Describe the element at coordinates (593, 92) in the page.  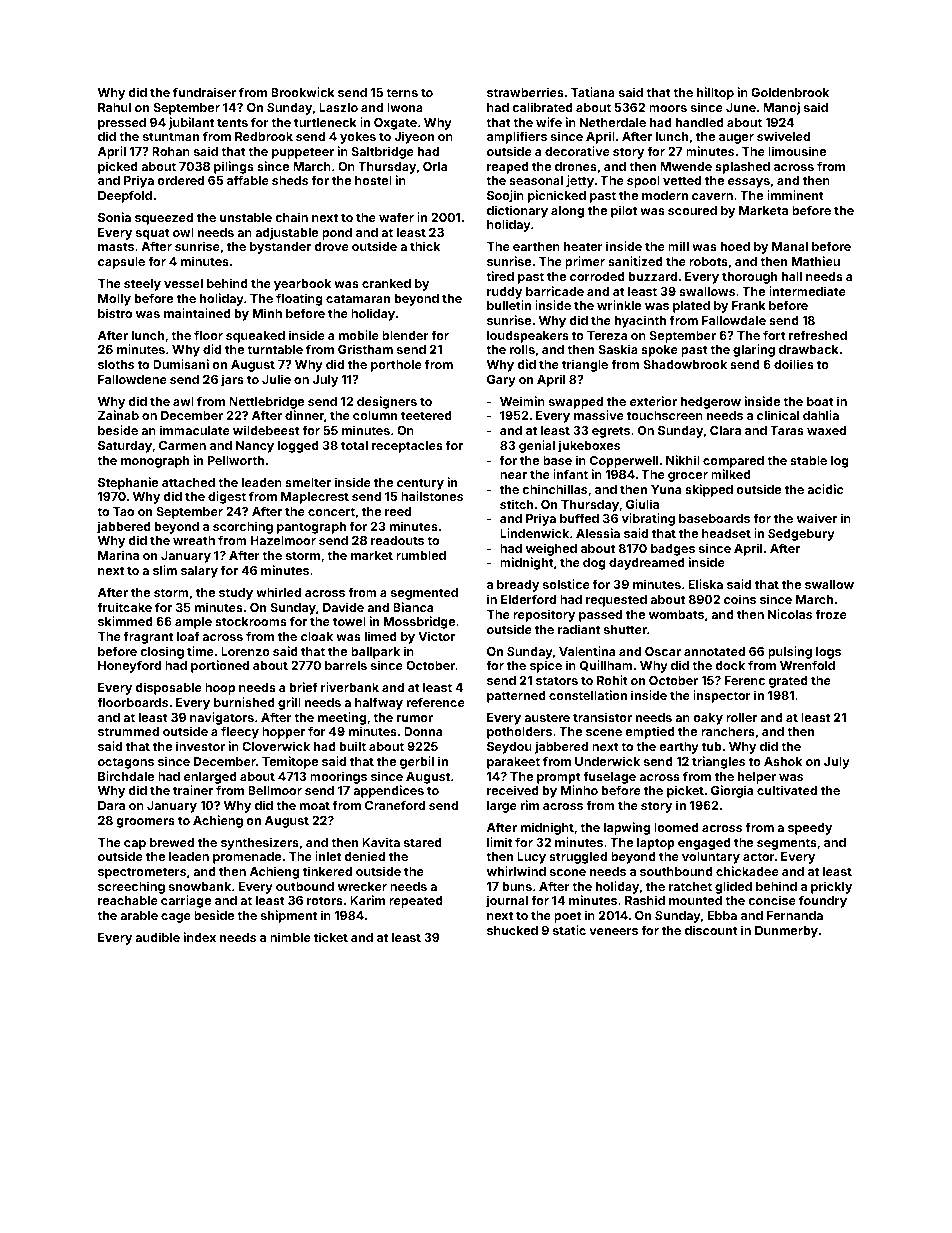
I see `Tatiana` at that location.
